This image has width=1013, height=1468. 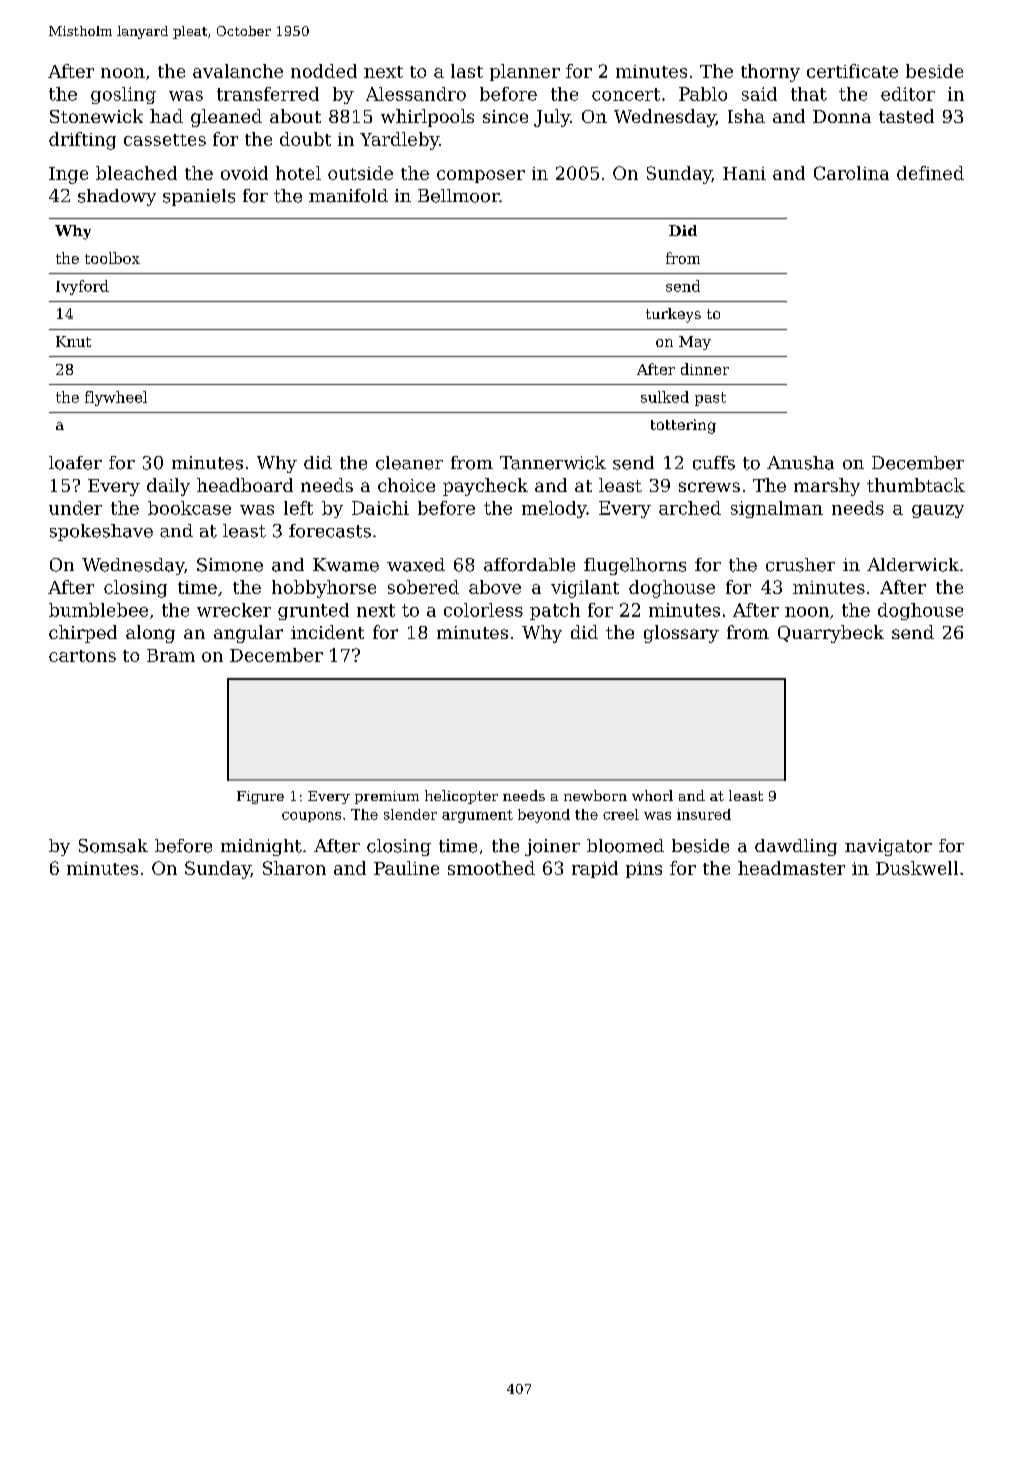 What do you see at coordinates (406, 868) in the image?
I see `Pauline` at bounding box center [406, 868].
